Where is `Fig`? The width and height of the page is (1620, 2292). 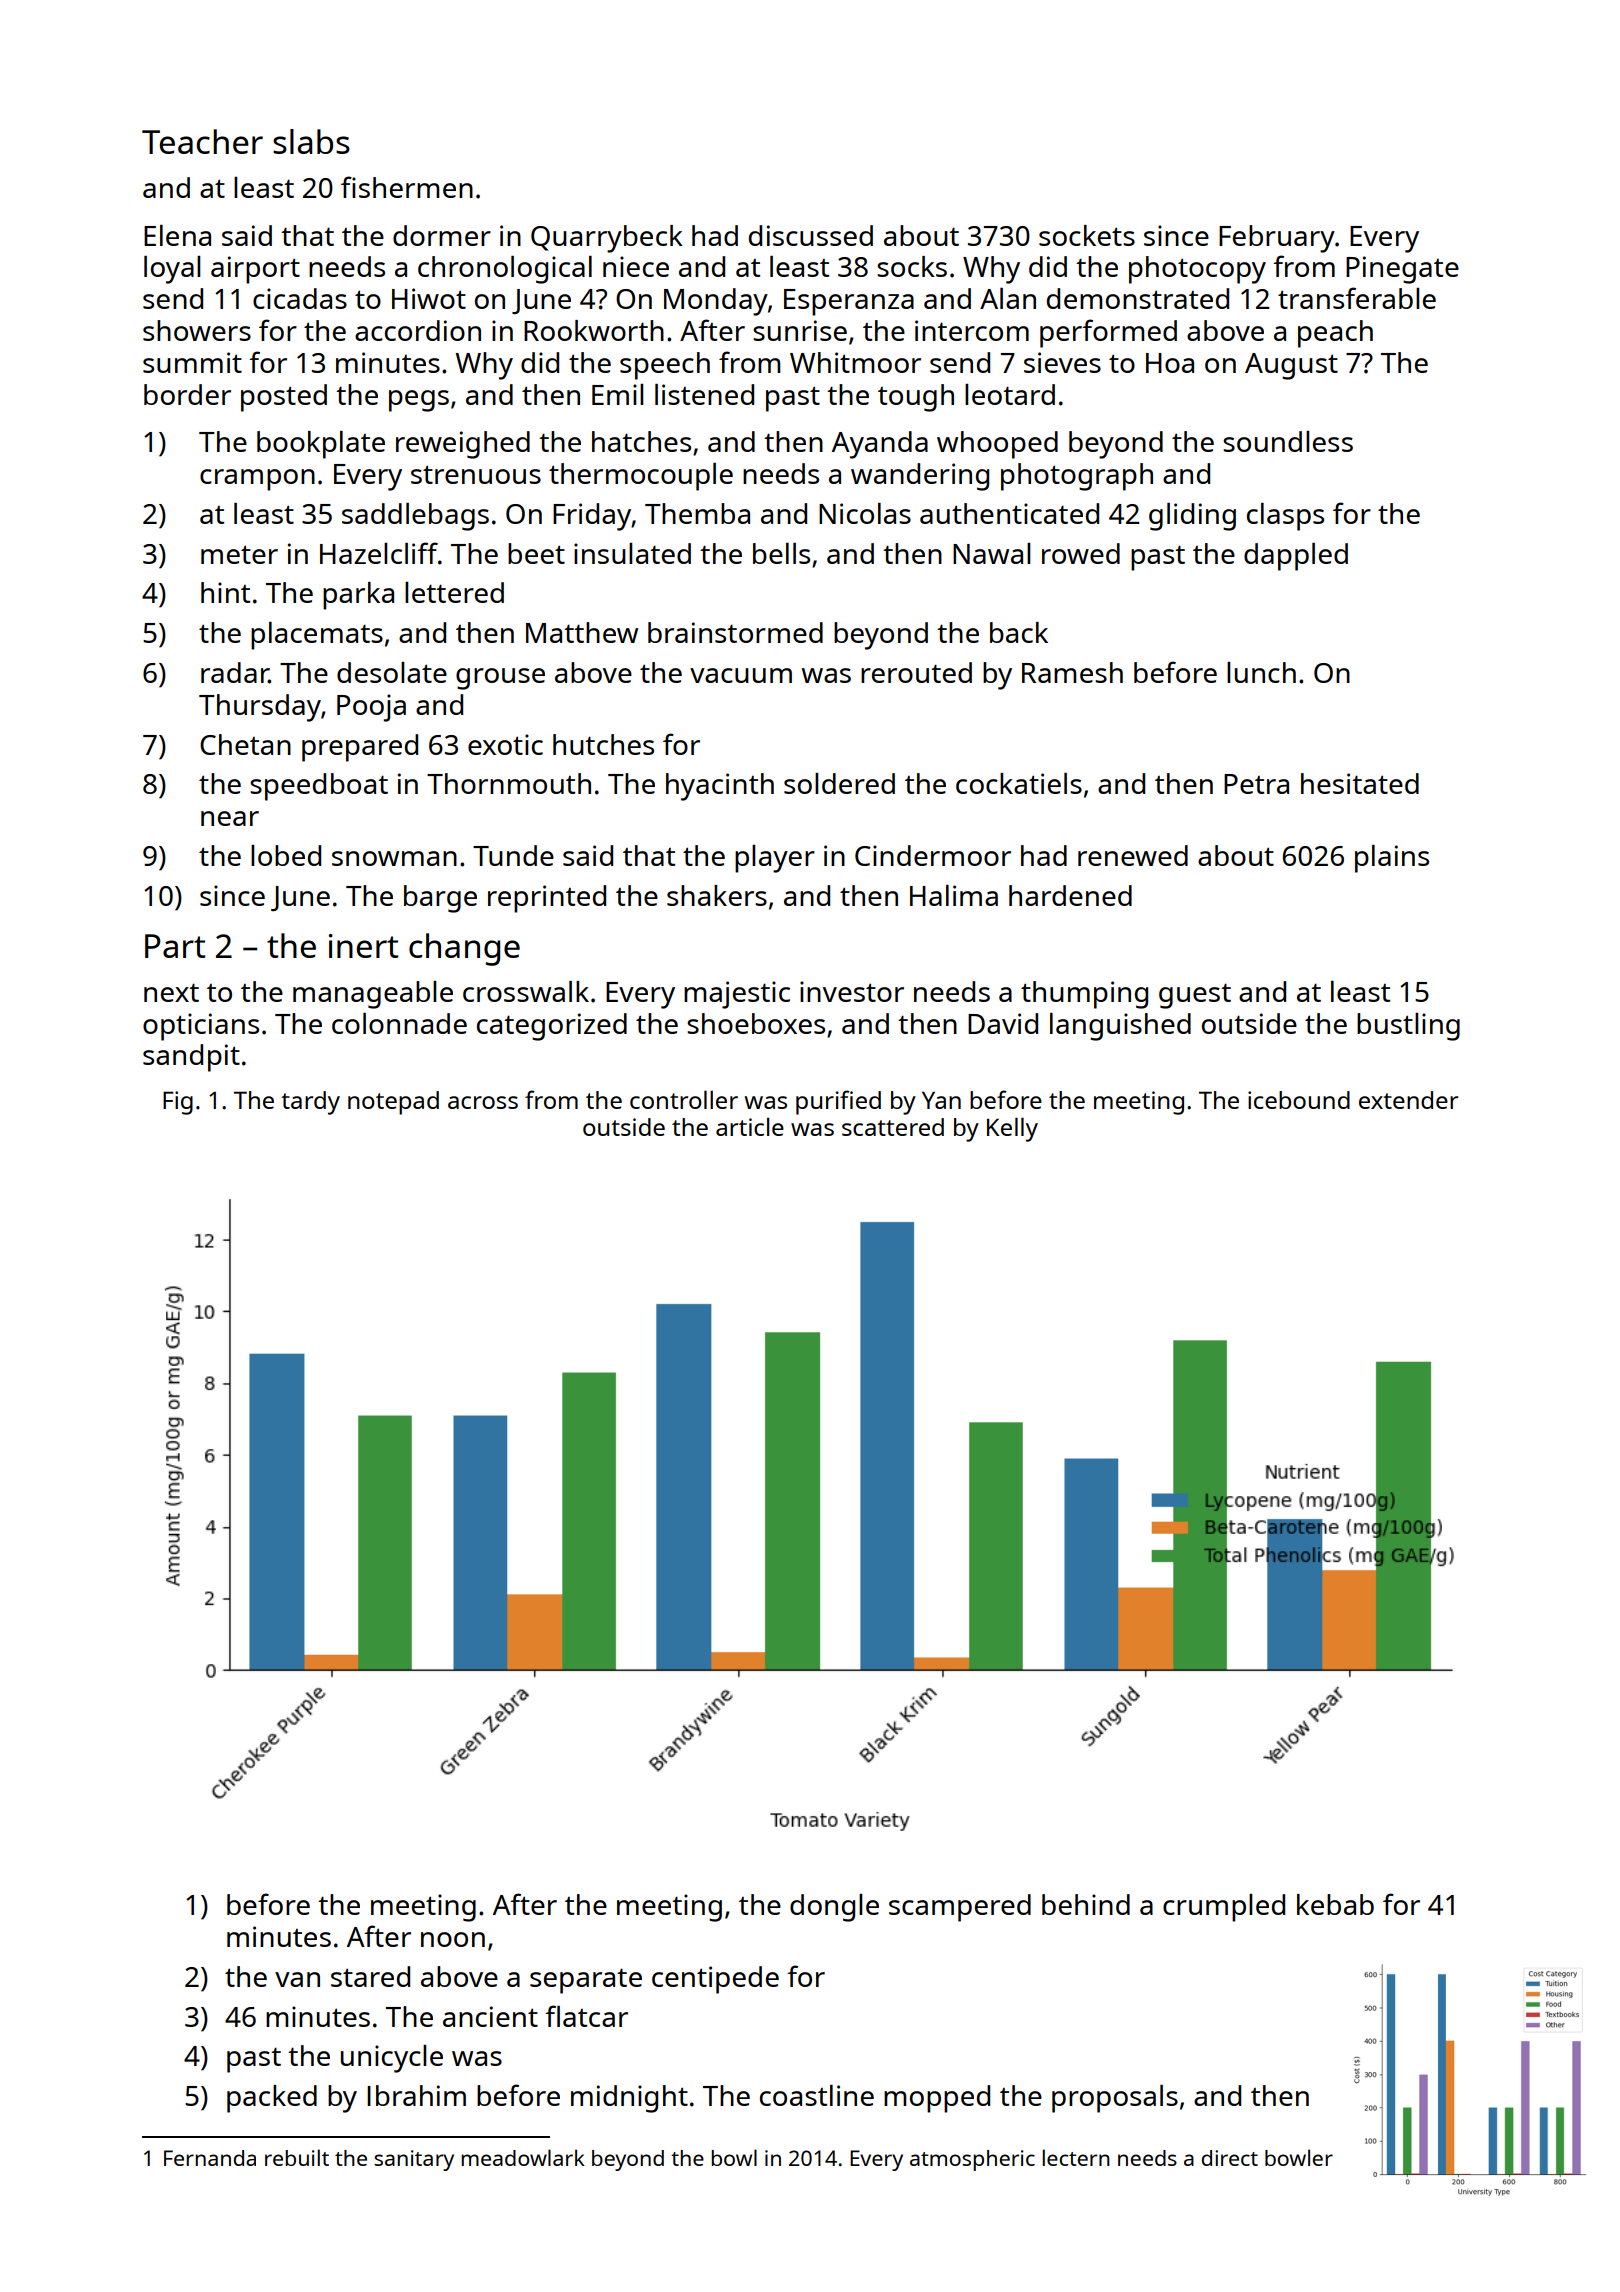
Fig is located at coordinates (178, 1103).
